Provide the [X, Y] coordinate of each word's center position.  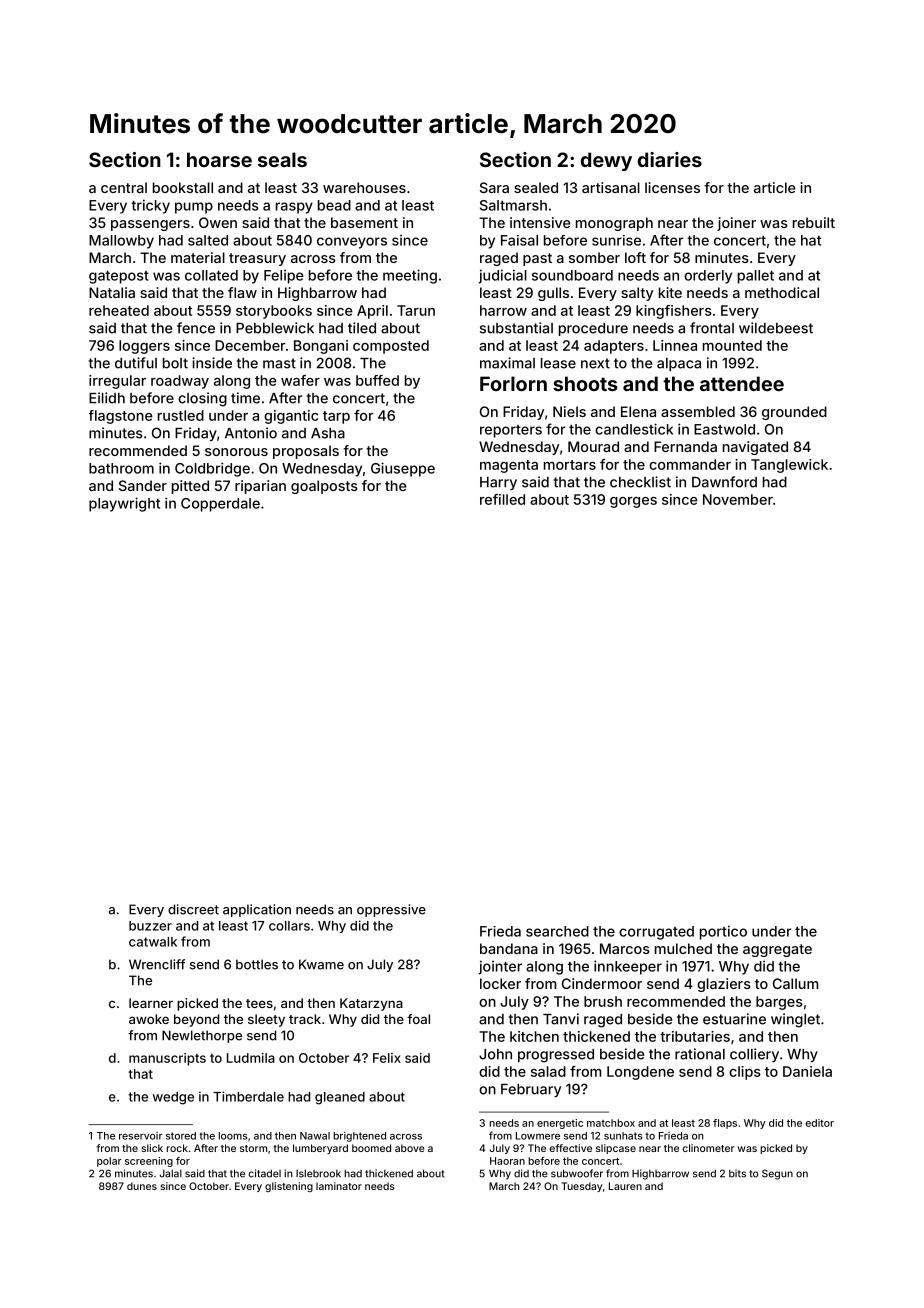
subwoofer [577, 1173]
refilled [502, 499]
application [257, 910]
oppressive [391, 910]
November [738, 499]
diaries [670, 159]
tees [259, 1003]
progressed [556, 1056]
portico [723, 932]
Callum [795, 983]
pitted [190, 487]
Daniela [807, 1071]
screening [149, 1162]
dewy [606, 161]
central [124, 187]
